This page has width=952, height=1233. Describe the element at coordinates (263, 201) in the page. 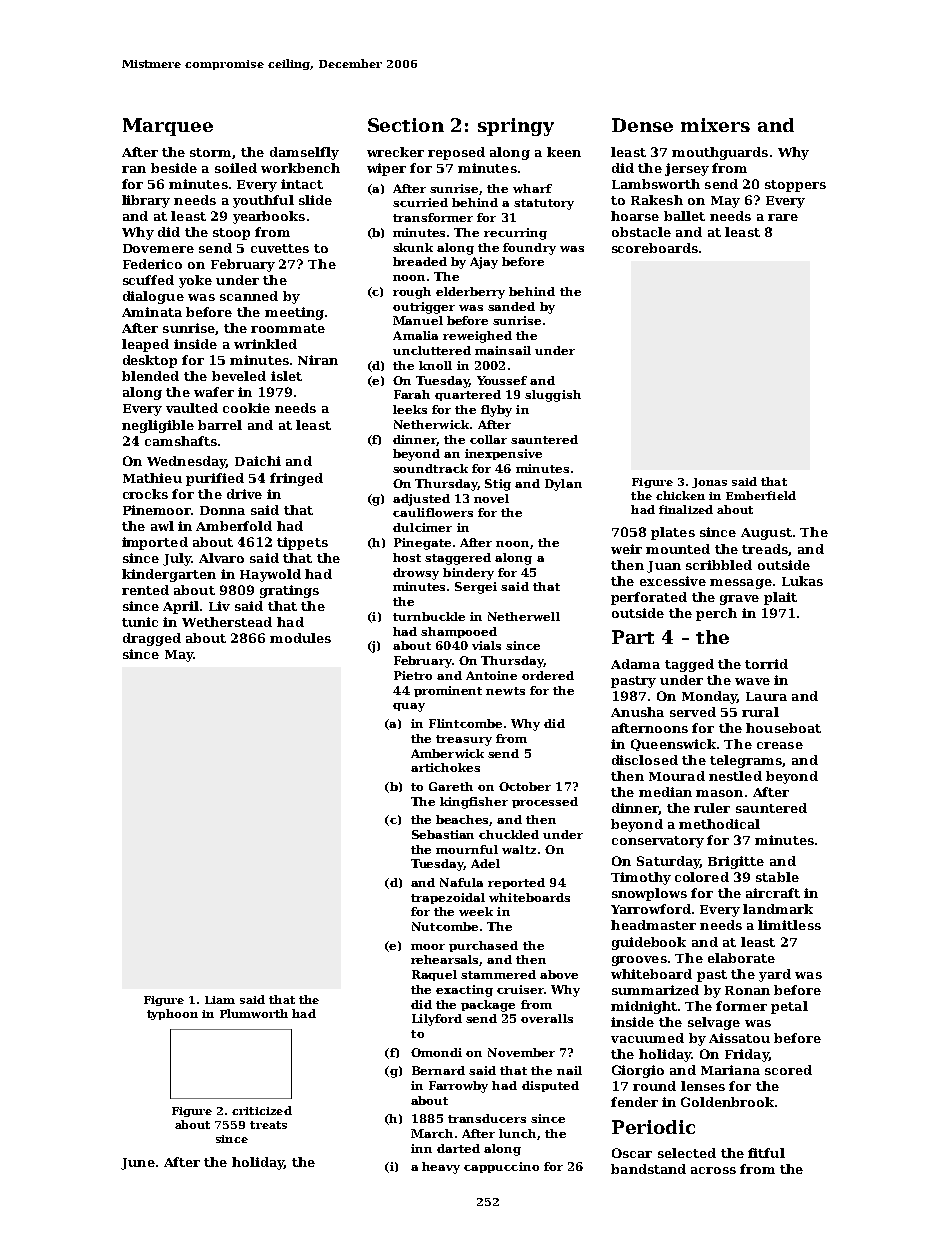

I see `youthful` at that location.
